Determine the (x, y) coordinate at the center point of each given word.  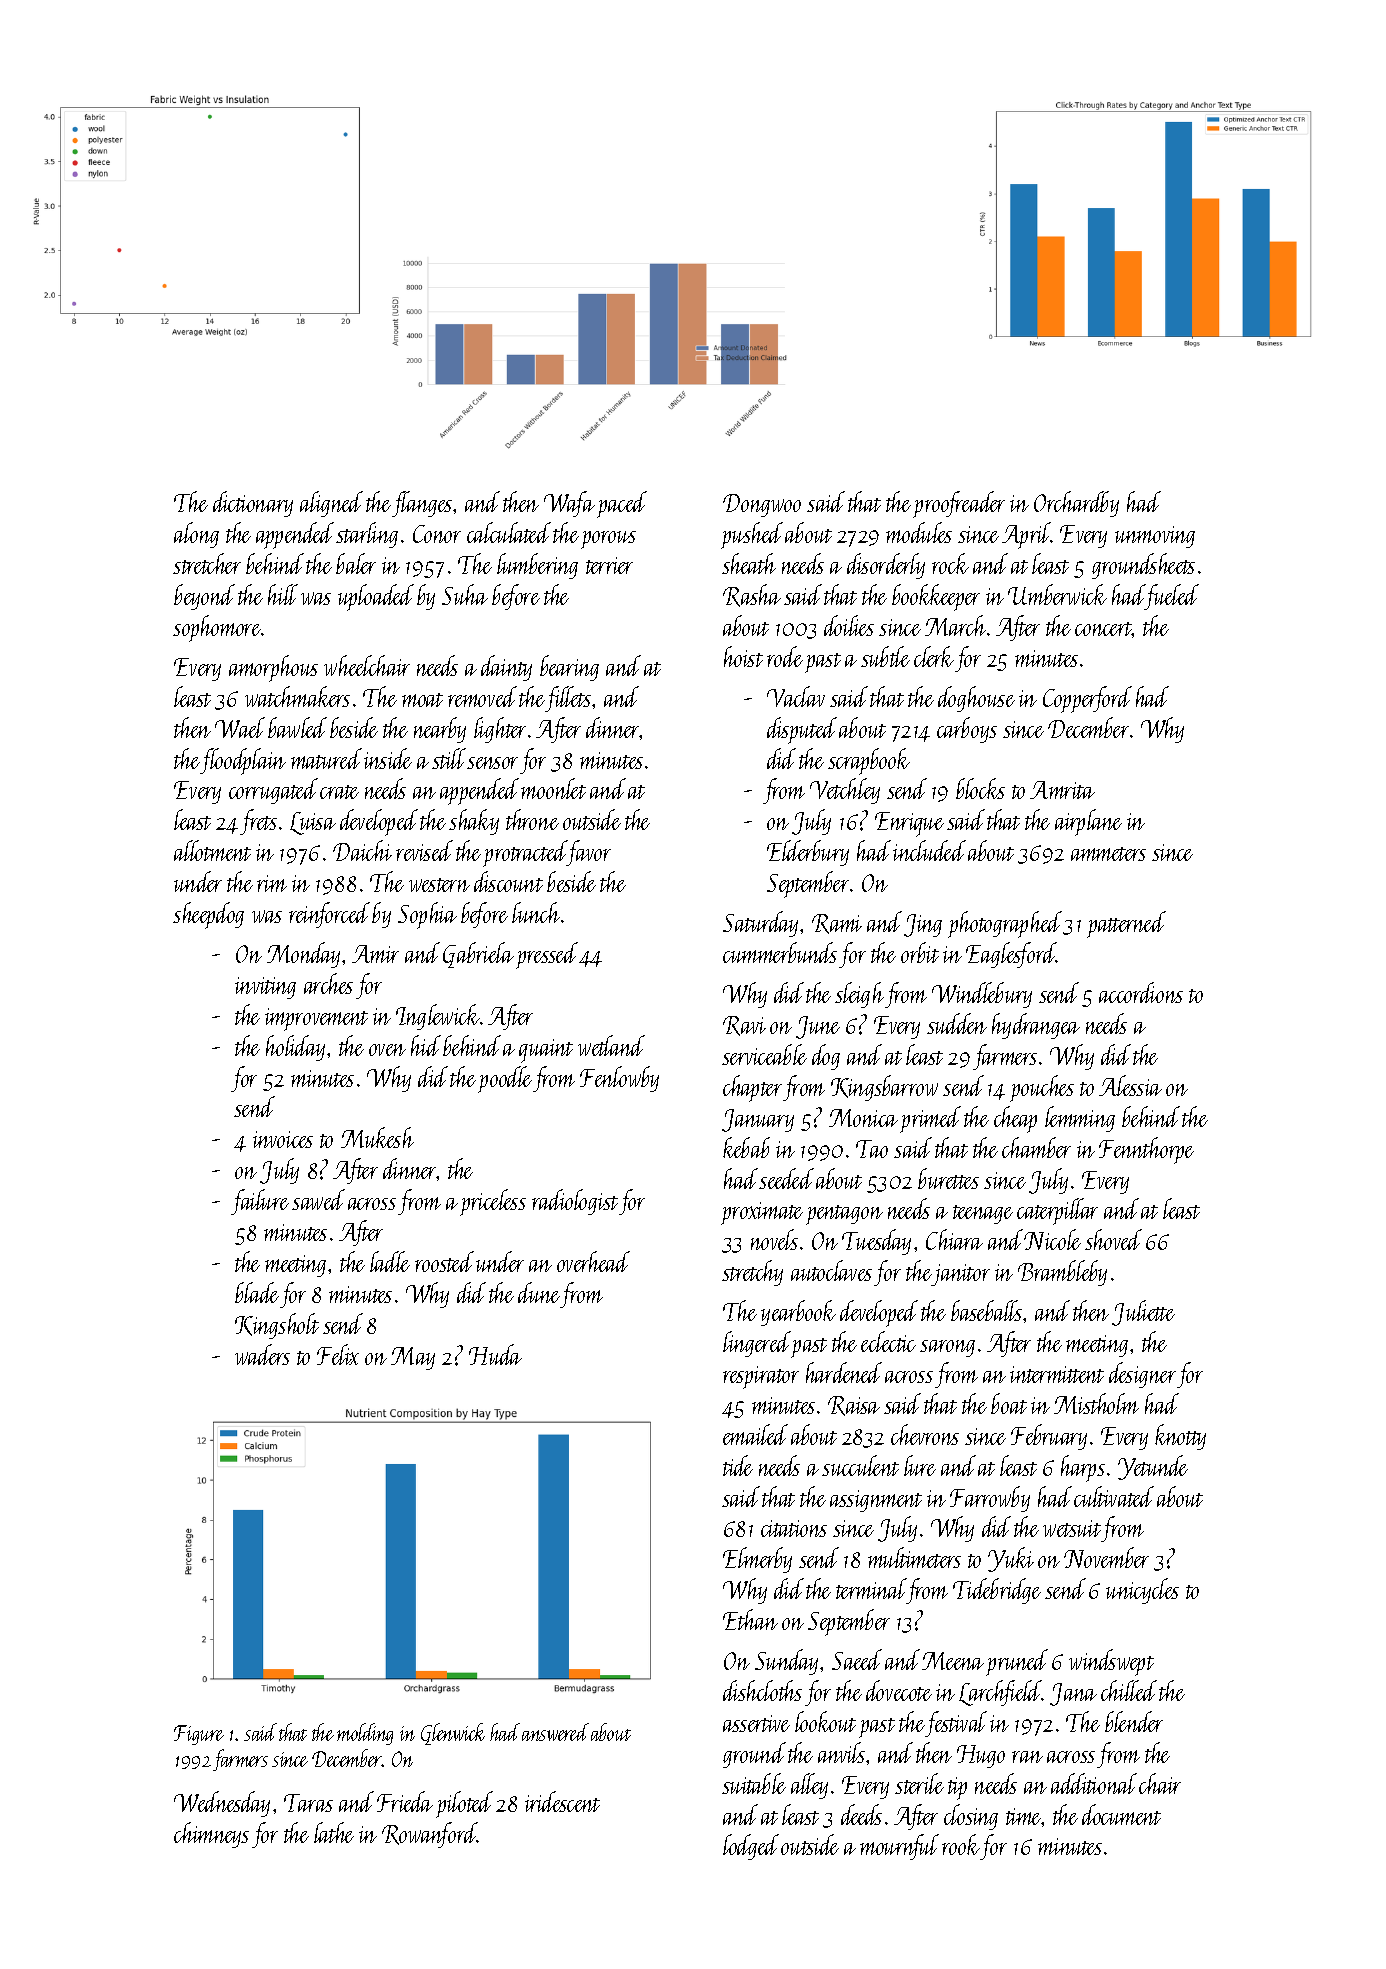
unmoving (1155, 537)
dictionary (253, 504)
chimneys (211, 1835)
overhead (593, 1261)
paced (622, 504)
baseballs (986, 1310)
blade (257, 1292)
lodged (751, 1847)
